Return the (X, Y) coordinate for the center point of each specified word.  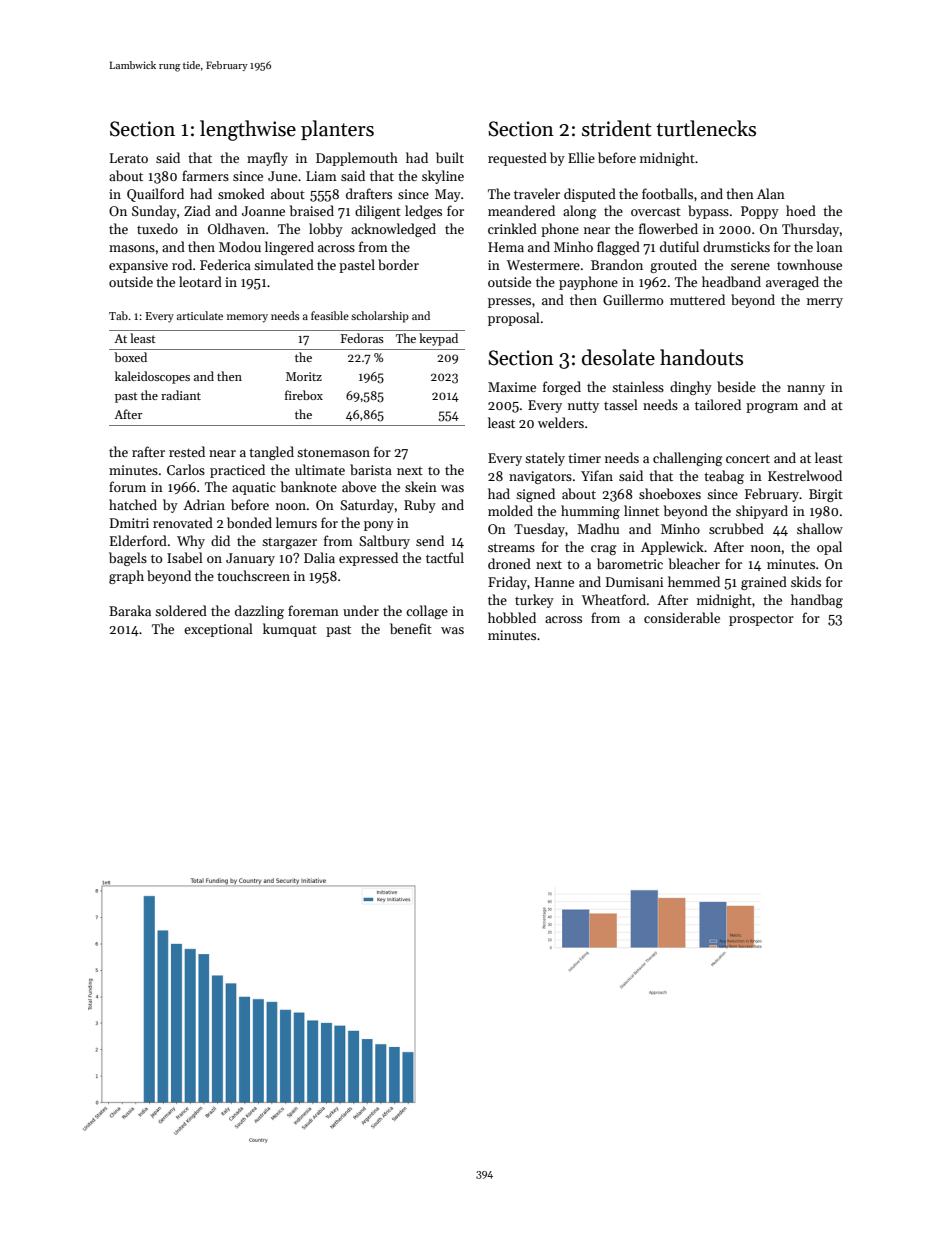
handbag (817, 601)
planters (337, 130)
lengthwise (248, 130)
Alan (771, 193)
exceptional (218, 630)
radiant (181, 395)
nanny (806, 390)
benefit (411, 628)
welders (561, 422)
